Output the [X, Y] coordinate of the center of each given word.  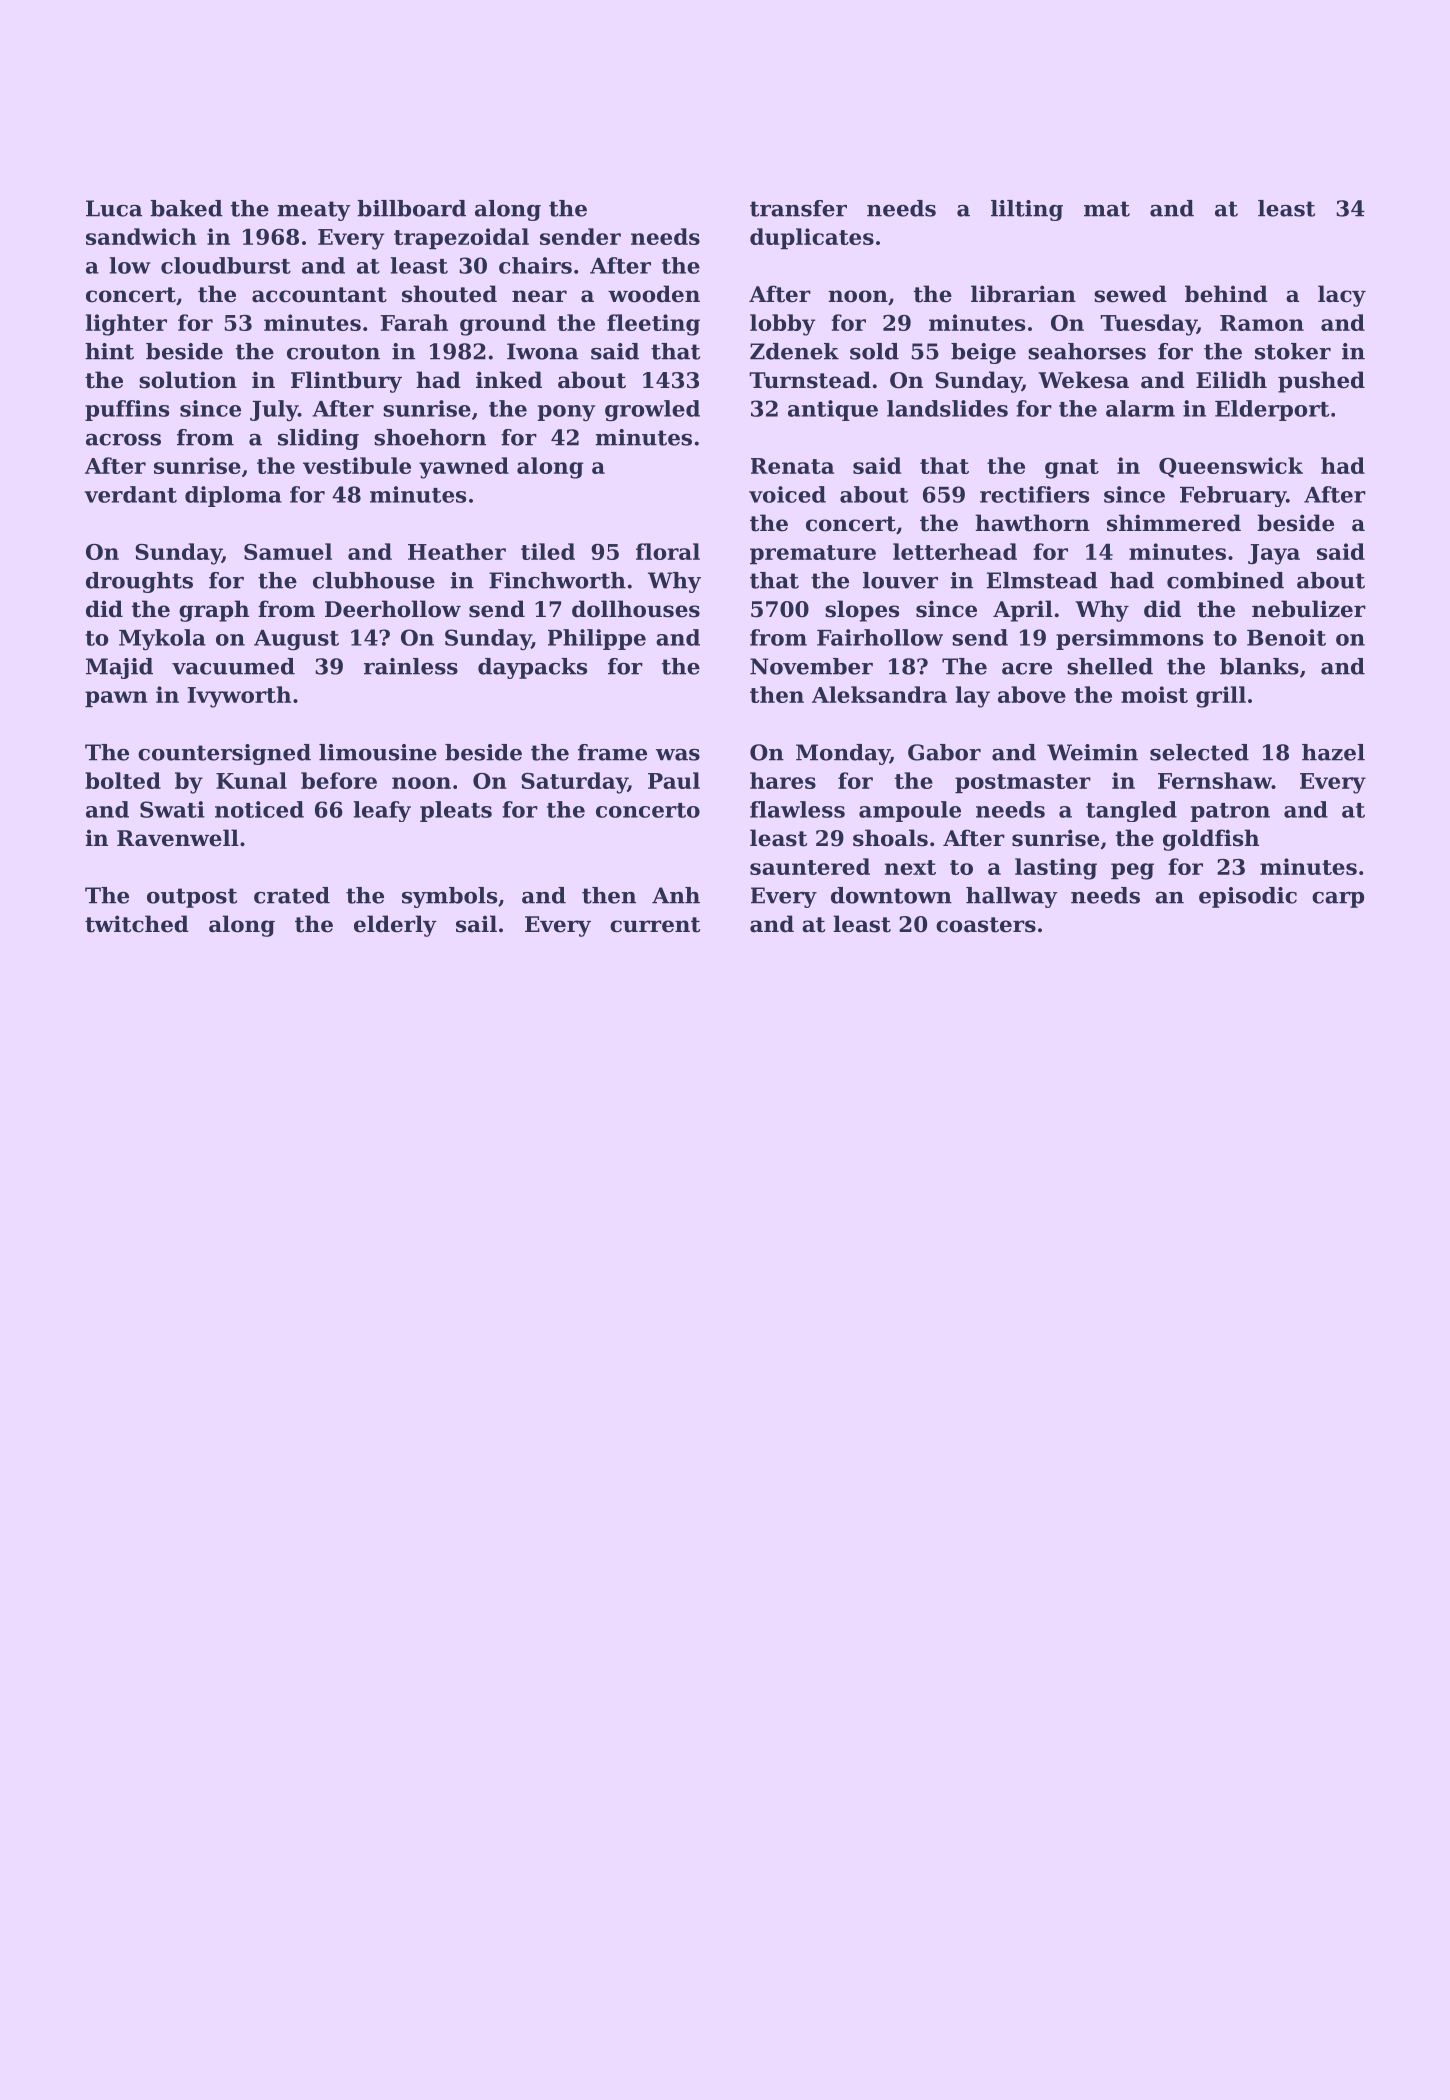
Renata [792, 466]
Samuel [288, 551]
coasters [986, 925]
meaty [314, 211]
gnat [1072, 469]
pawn [116, 699]
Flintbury [346, 382]
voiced [787, 494]
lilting [1027, 210]
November [811, 666]
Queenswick [1231, 467]
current [655, 925]
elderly [395, 926]
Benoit [1286, 637]
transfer [798, 208]
